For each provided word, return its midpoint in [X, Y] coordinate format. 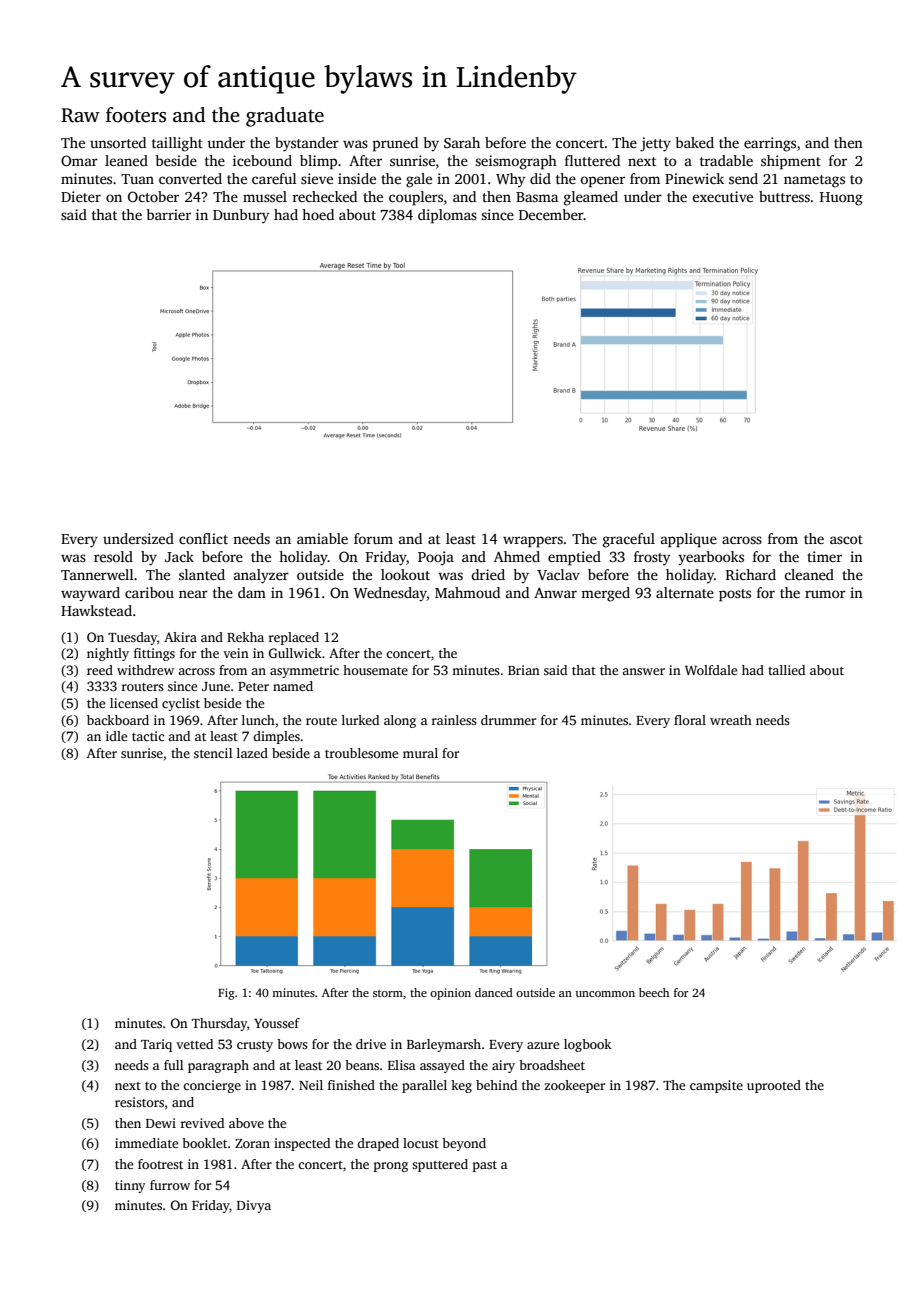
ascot [846, 539]
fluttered [592, 160]
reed [100, 670]
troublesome [361, 753]
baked [694, 142]
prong [391, 1167]
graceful [629, 540]
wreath [731, 720]
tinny [130, 1186]
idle [116, 736]
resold [113, 556]
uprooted [774, 1086]
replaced [294, 638]
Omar [79, 160]
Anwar [555, 593]
